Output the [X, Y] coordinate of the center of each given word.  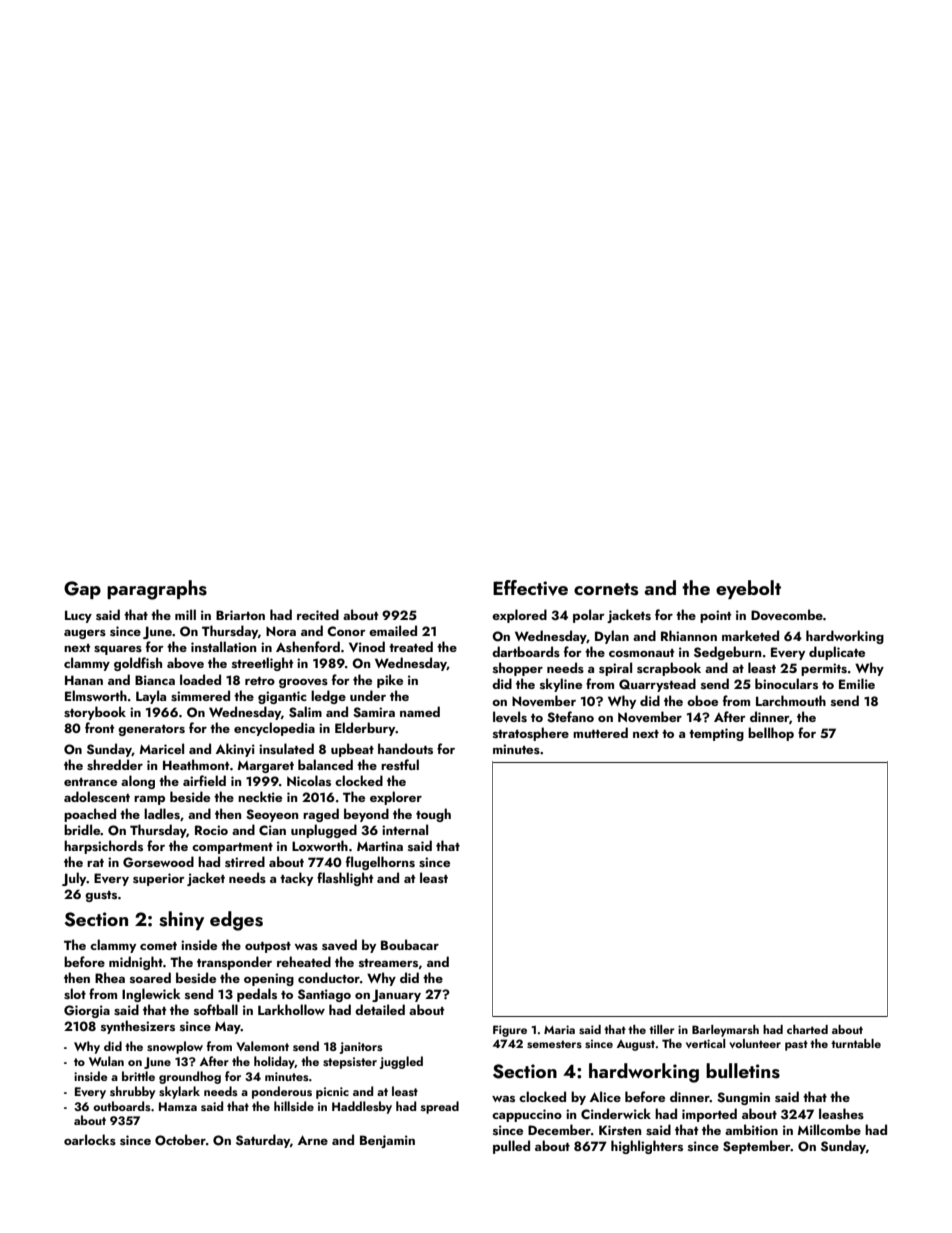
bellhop [771, 734]
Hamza [178, 1106]
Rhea [110, 977]
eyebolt [748, 589]
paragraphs [157, 590]
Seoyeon [272, 815]
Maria [559, 1029]
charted [807, 1029]
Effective [530, 588]
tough [433, 815]
